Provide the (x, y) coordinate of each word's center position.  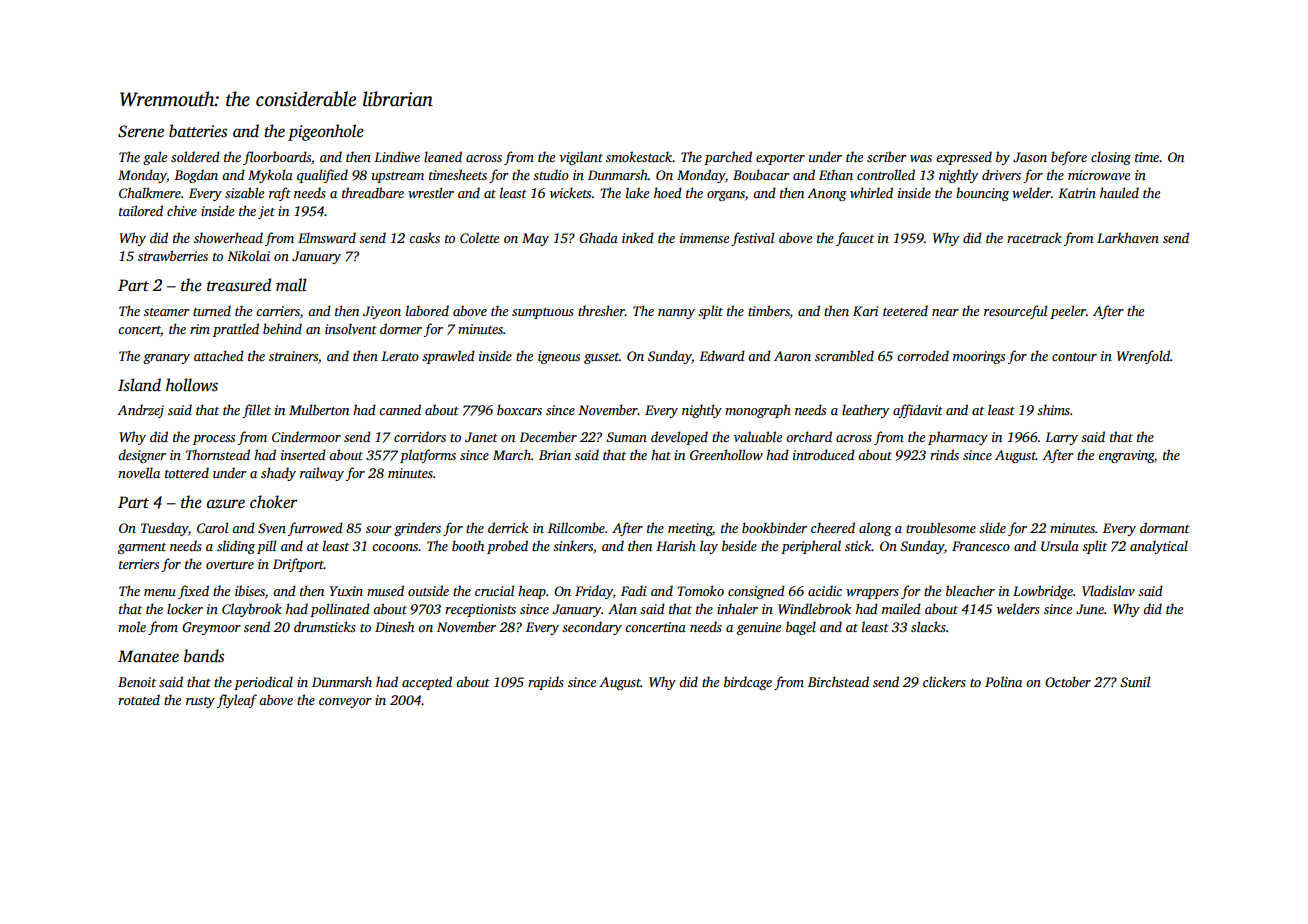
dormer (401, 328)
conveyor (345, 703)
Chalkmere (150, 192)
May (535, 239)
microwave (1099, 175)
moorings (979, 357)
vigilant (581, 158)
